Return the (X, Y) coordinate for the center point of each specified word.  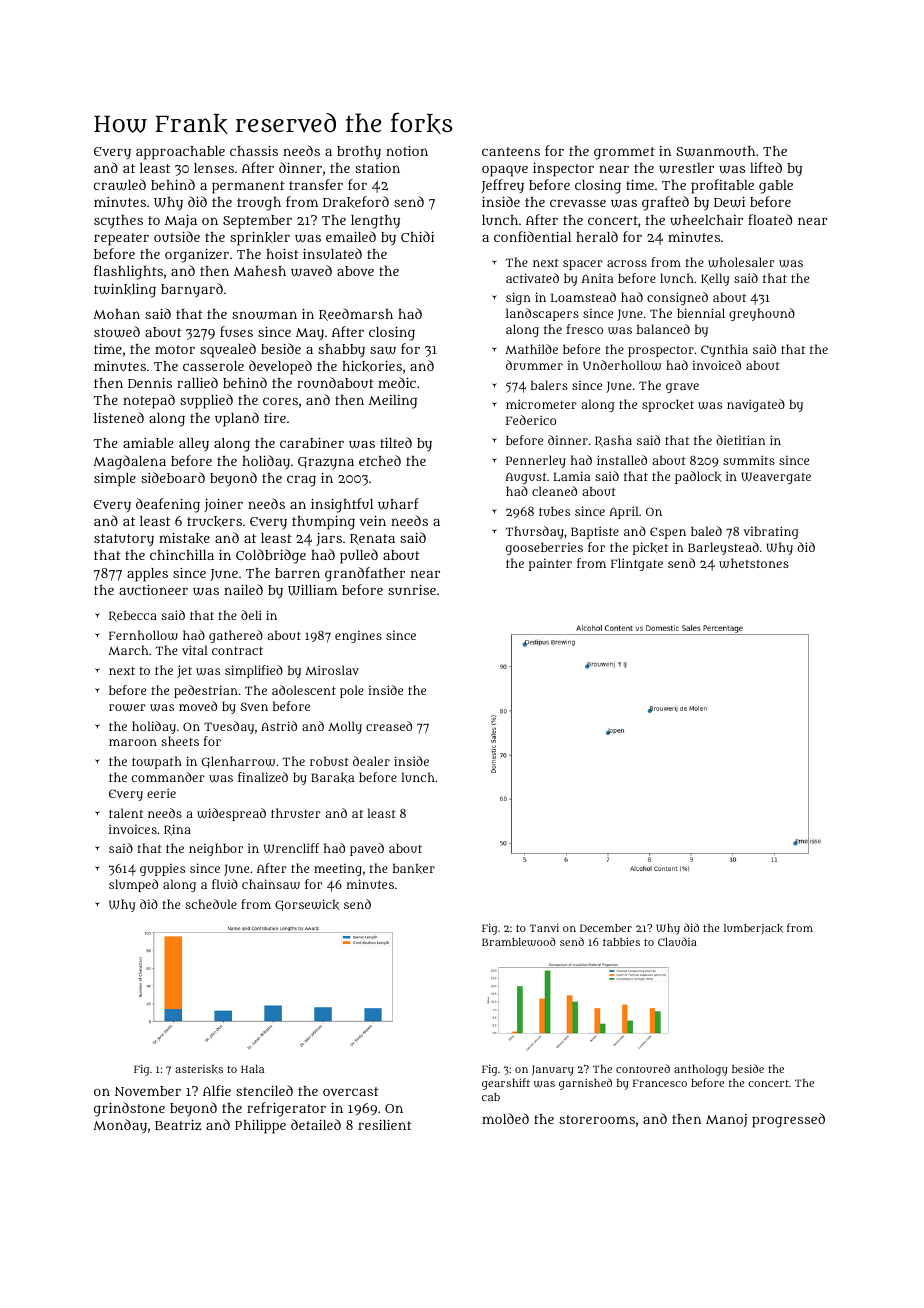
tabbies (621, 942)
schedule (211, 904)
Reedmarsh (356, 314)
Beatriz (178, 1125)
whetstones (754, 563)
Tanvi (544, 928)
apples (147, 575)
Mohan (116, 314)
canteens (511, 151)
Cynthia (724, 350)
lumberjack (753, 929)
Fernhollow (143, 635)
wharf (398, 504)
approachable (180, 153)
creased (389, 726)
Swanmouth (715, 151)
